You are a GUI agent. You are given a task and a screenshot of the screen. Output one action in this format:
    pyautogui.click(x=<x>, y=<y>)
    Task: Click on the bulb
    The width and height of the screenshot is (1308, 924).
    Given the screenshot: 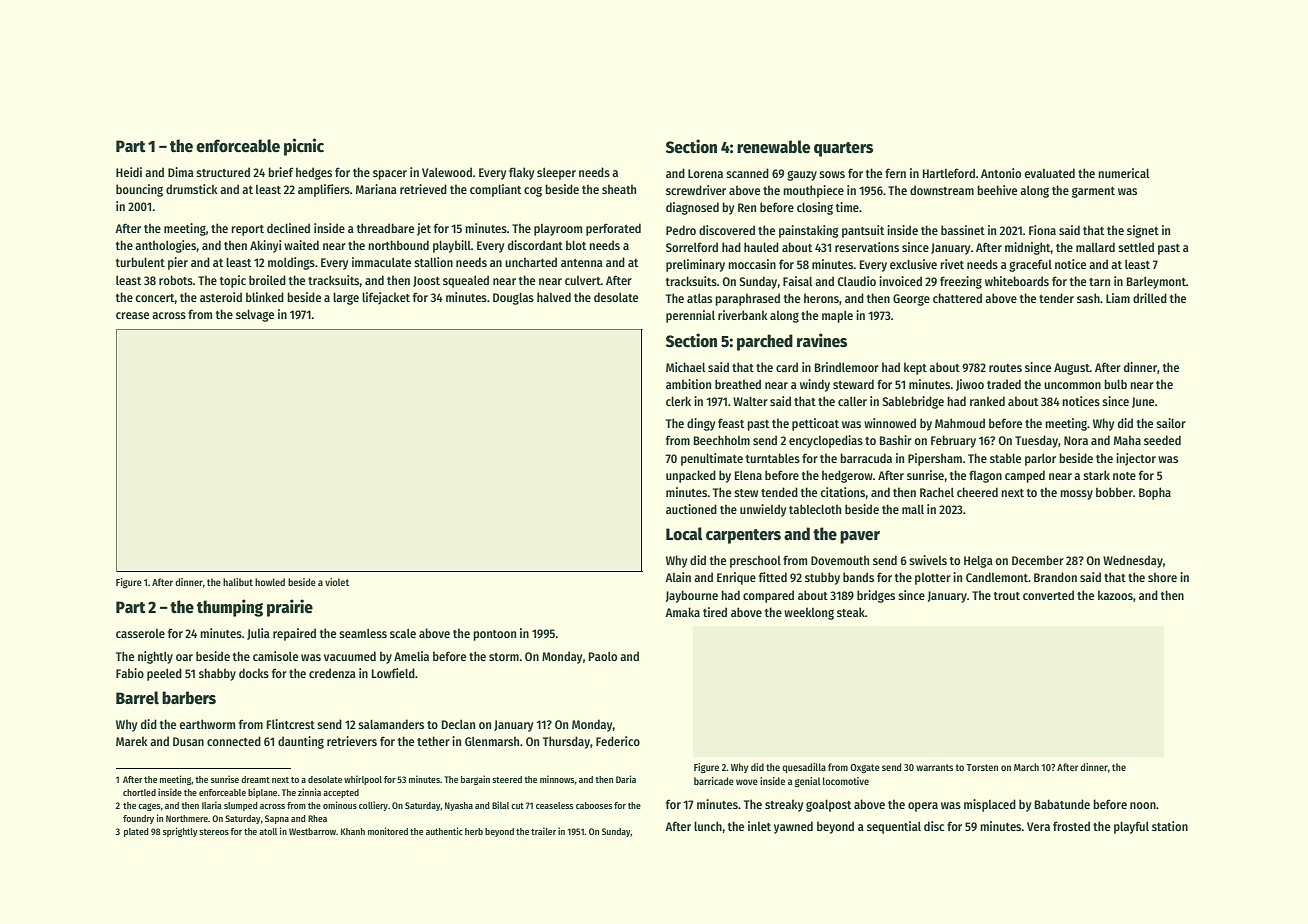 What is the action you would take?
    pyautogui.click(x=1115, y=384)
